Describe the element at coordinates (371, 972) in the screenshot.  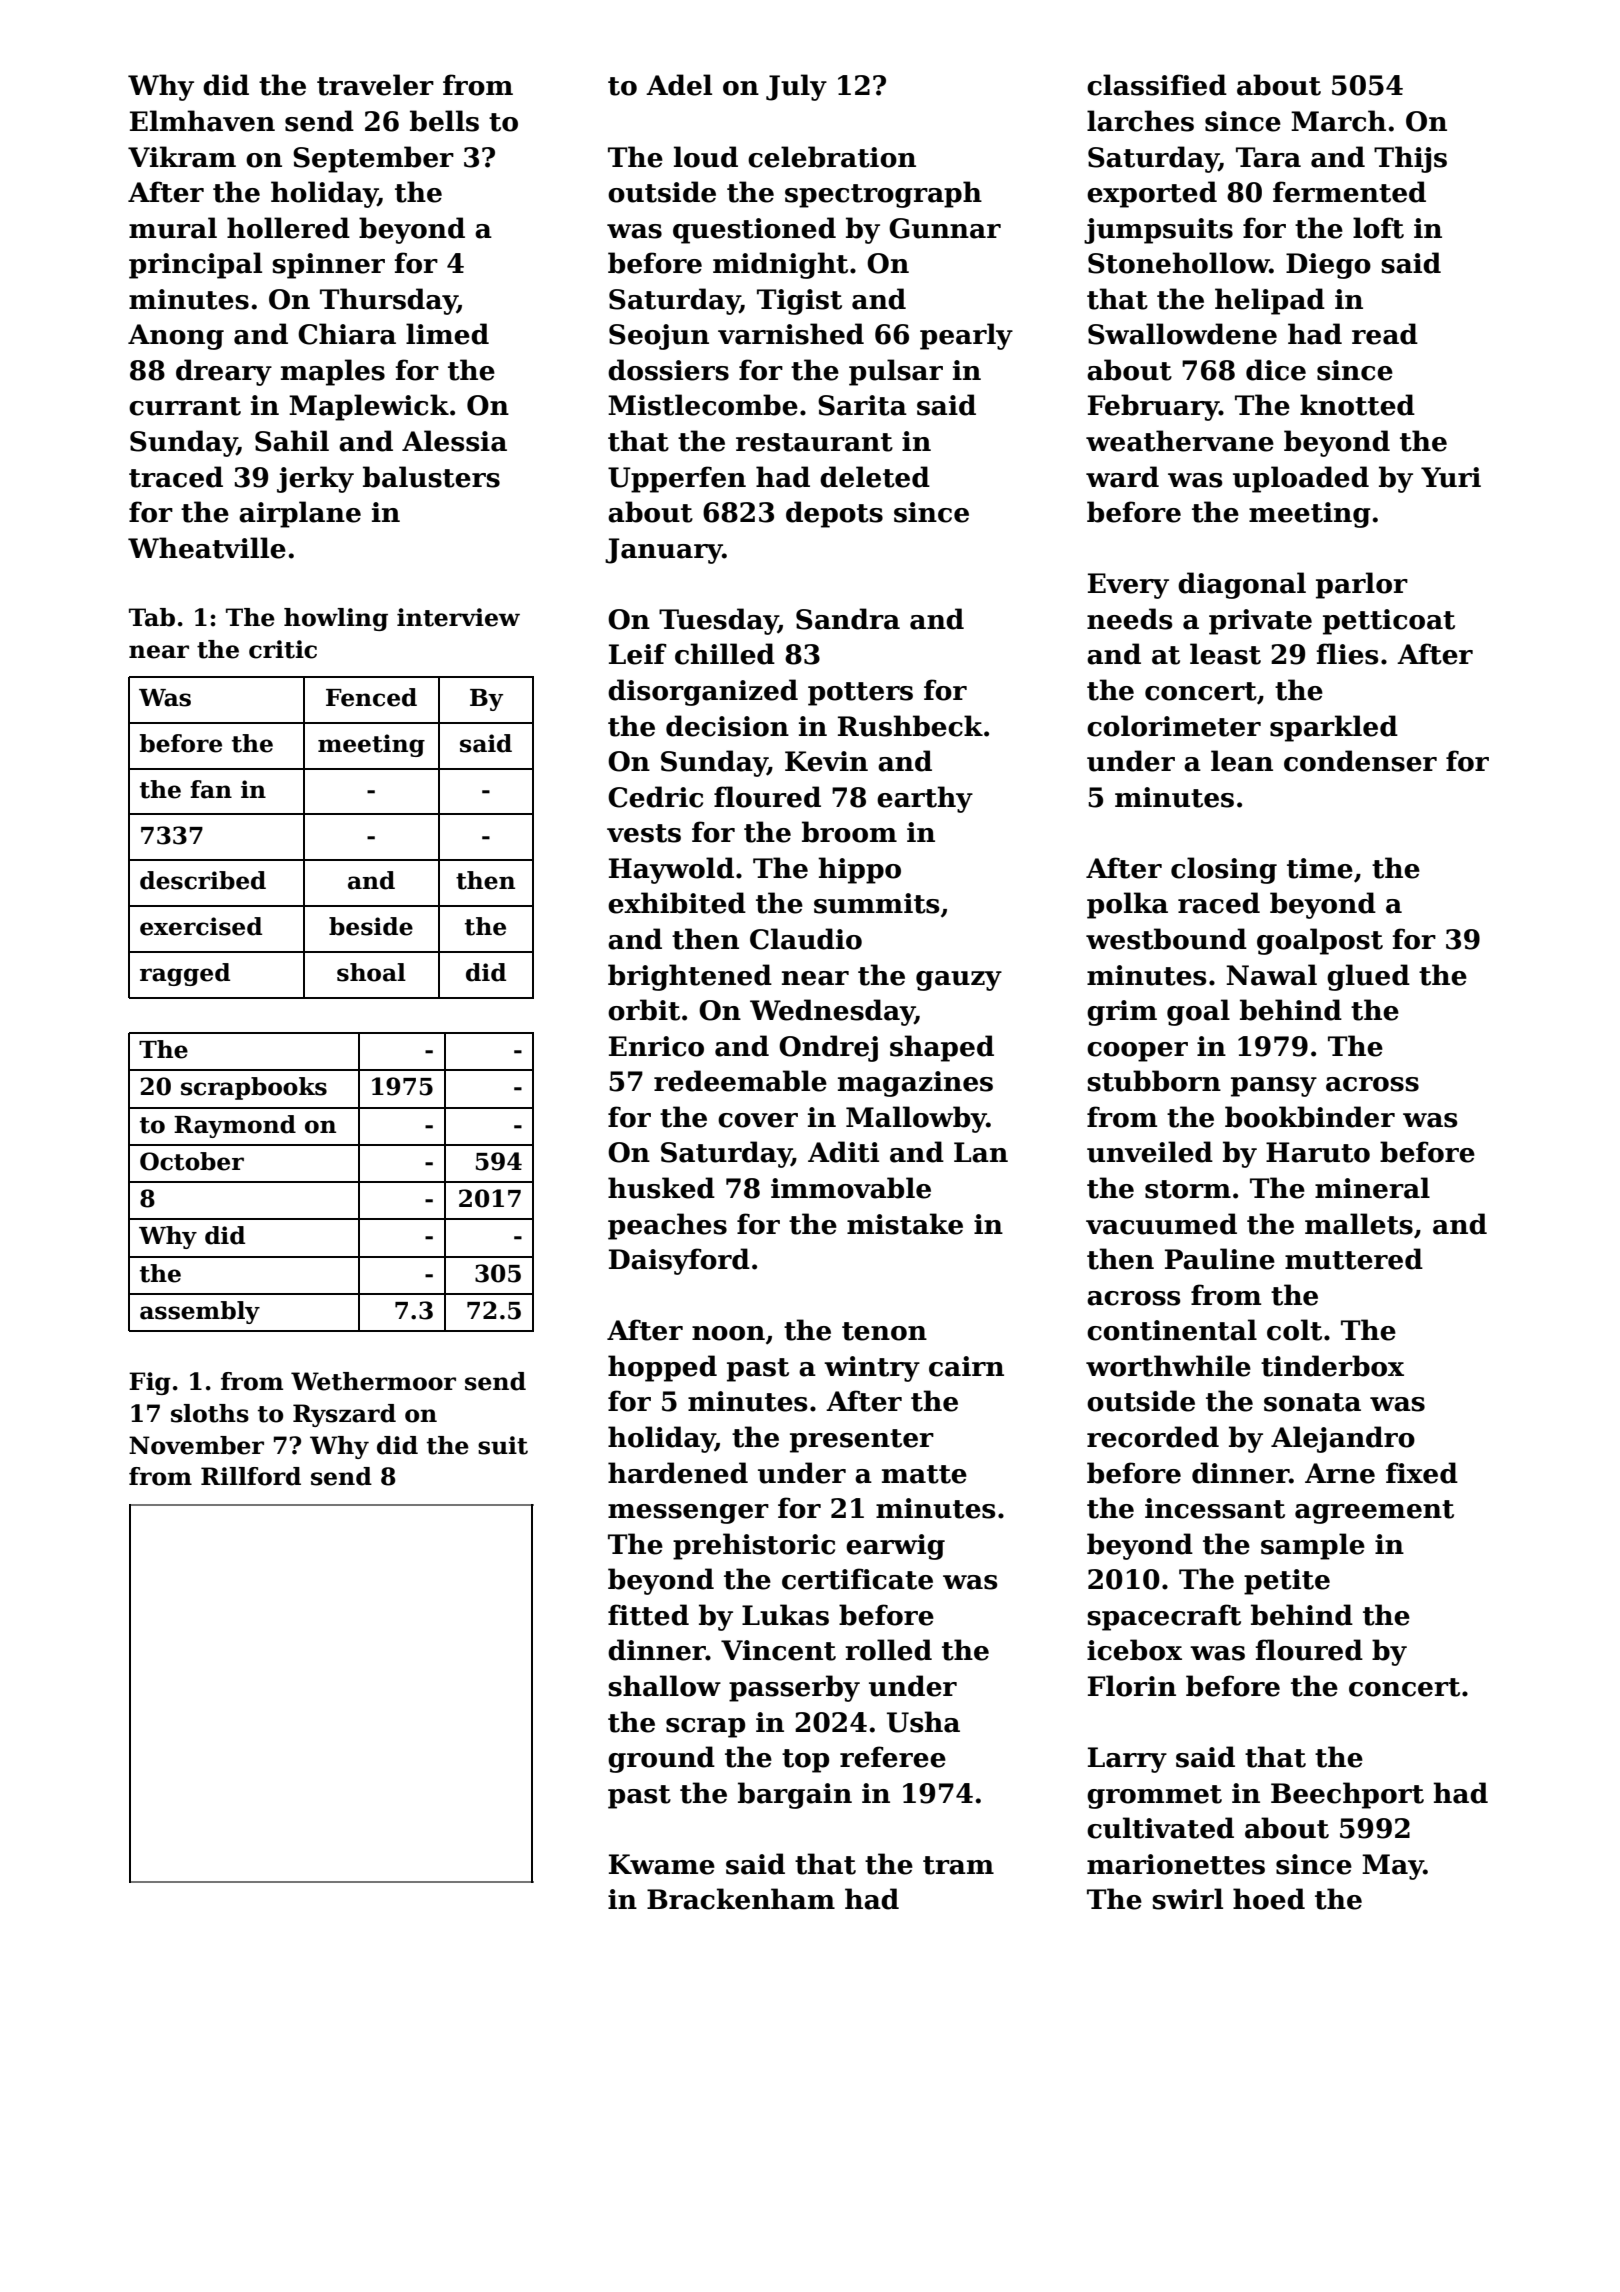
I see `shoal` at that location.
